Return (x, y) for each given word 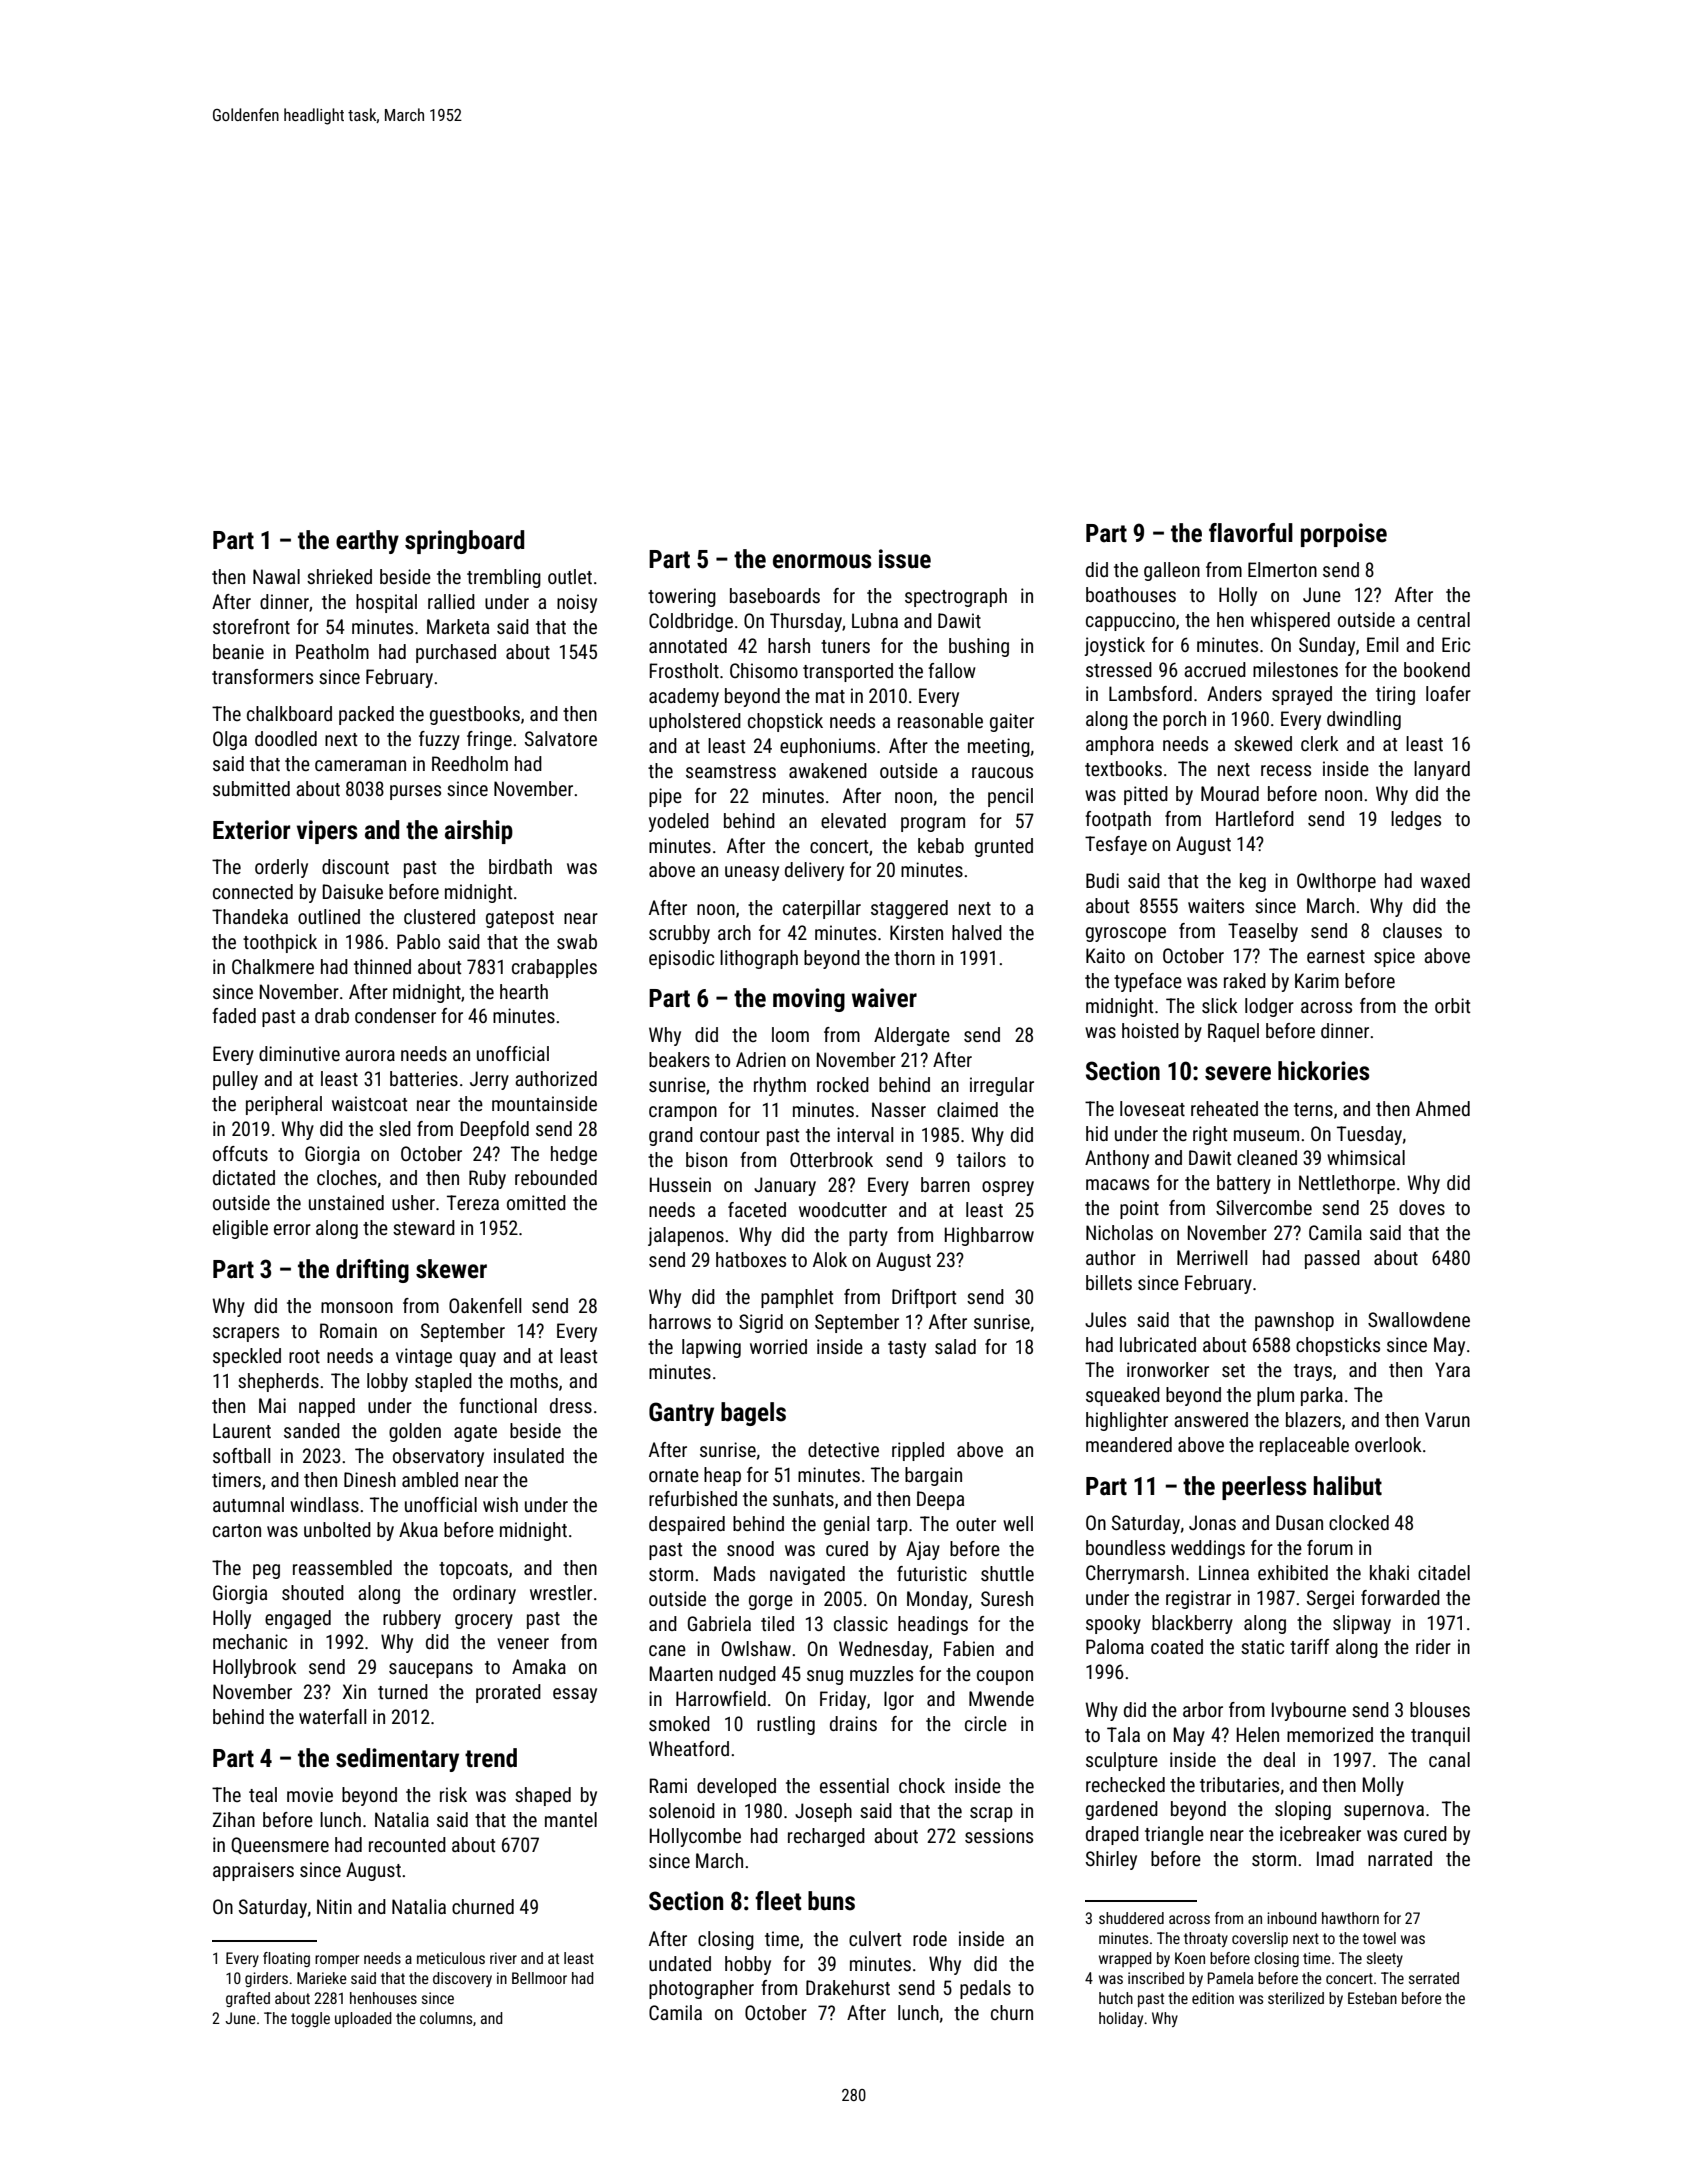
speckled (247, 1357)
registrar (1198, 1599)
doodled (286, 738)
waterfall (332, 1716)
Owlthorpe (1336, 882)
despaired (687, 1525)
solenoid (682, 1810)
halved (977, 932)
